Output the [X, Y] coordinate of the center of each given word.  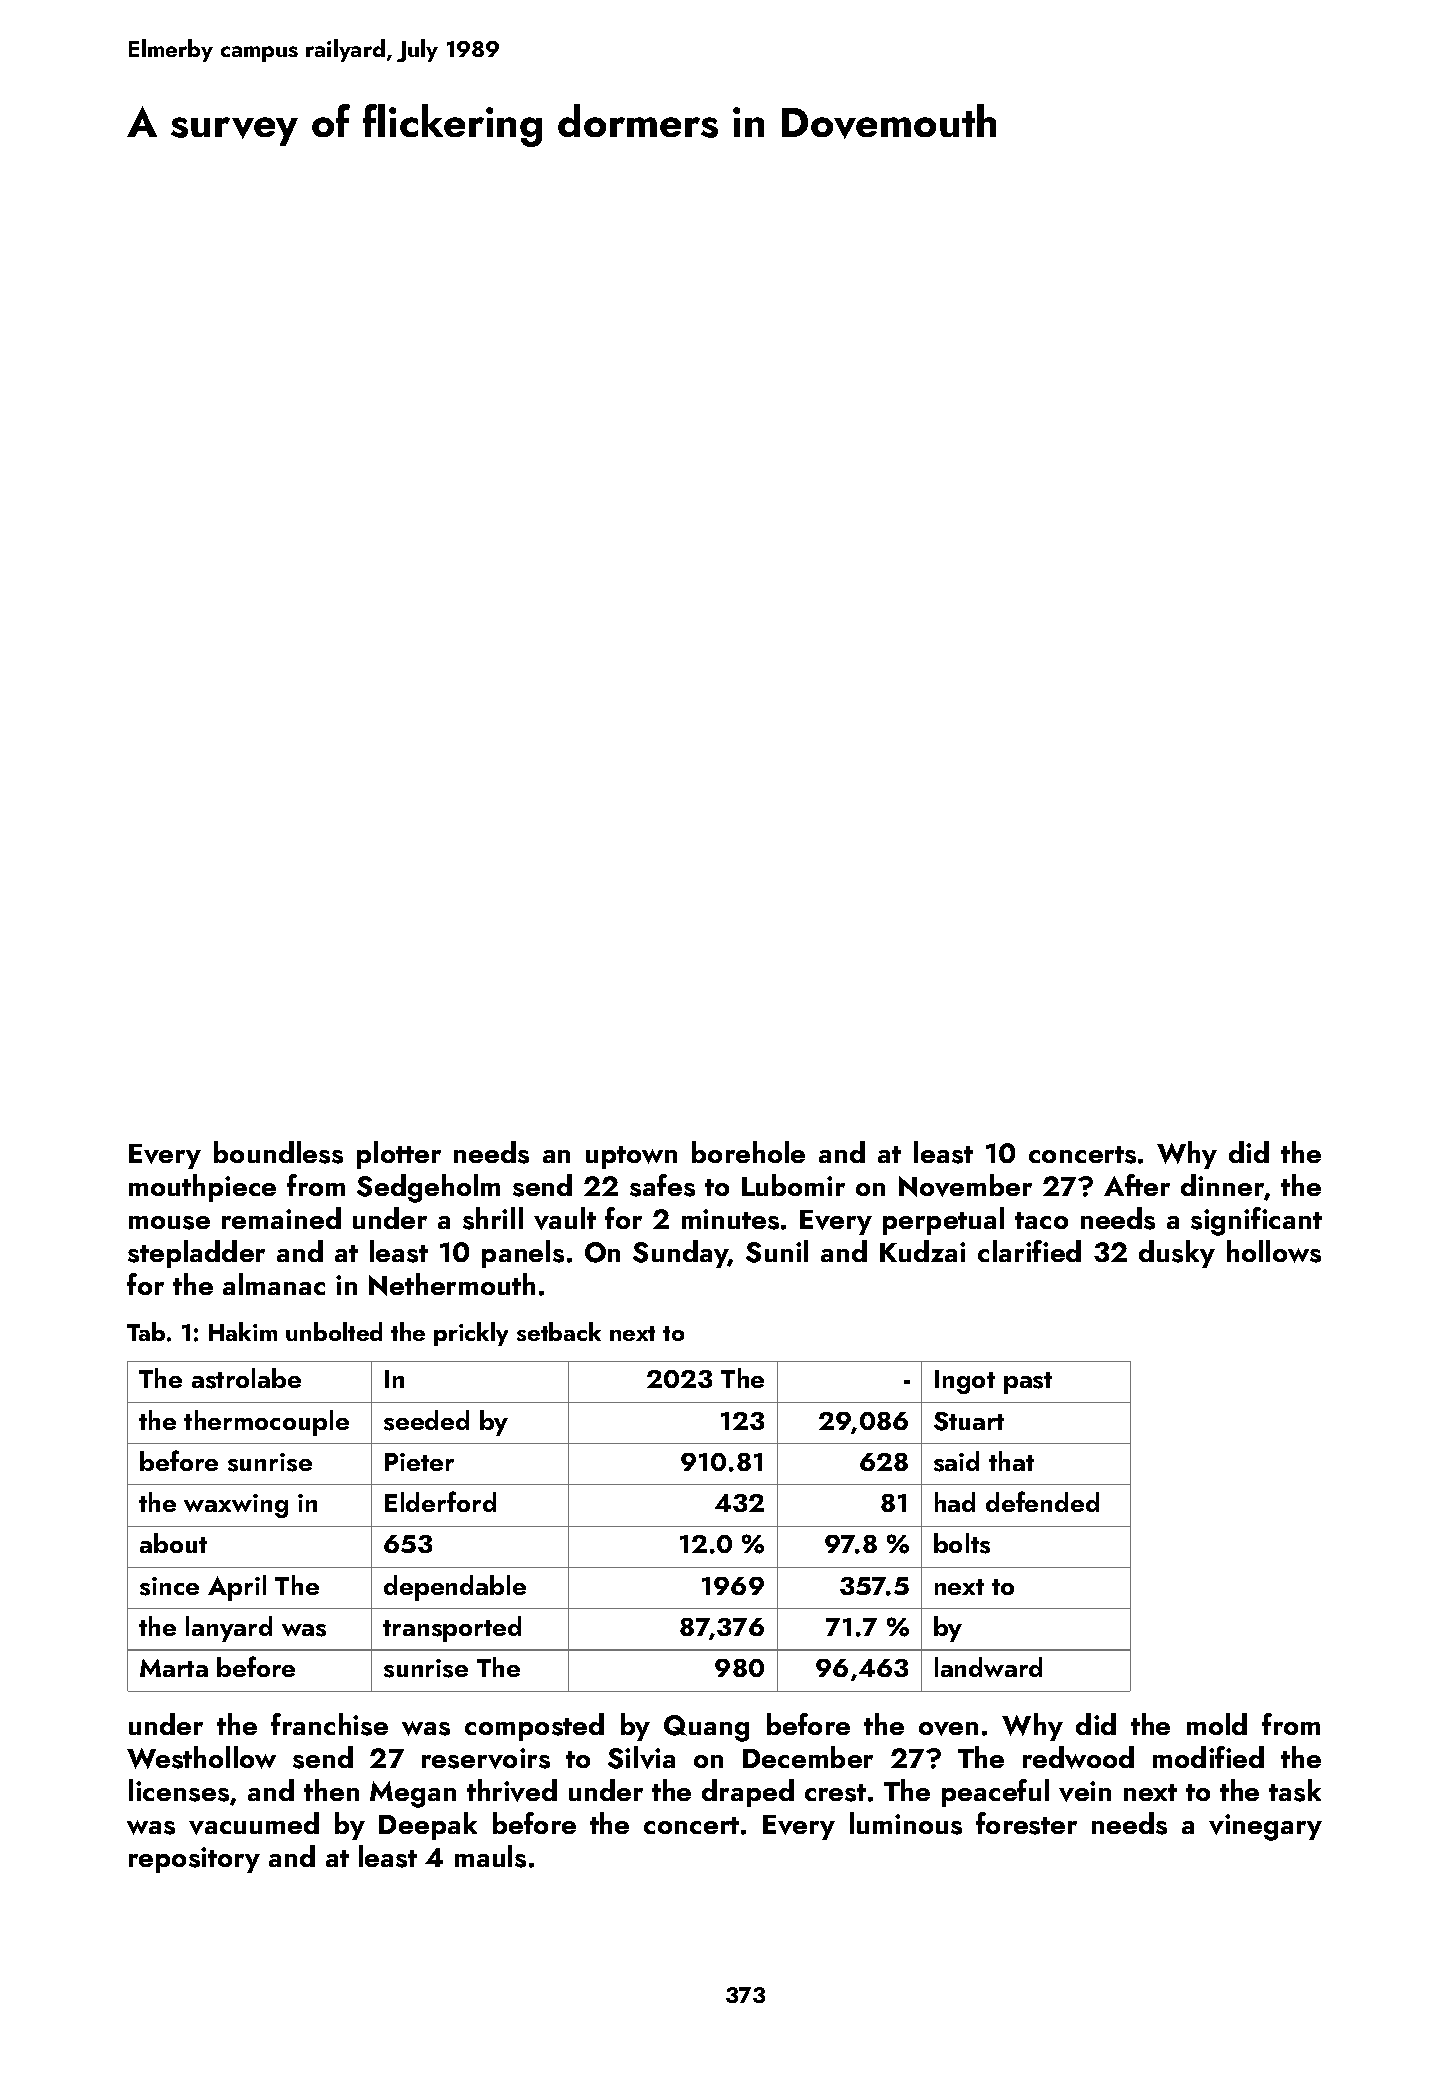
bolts [962, 1543]
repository [194, 1860]
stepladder [196, 1254]
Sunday [680, 1254]
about [173, 1543]
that [1011, 1461]
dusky [1177, 1254]
